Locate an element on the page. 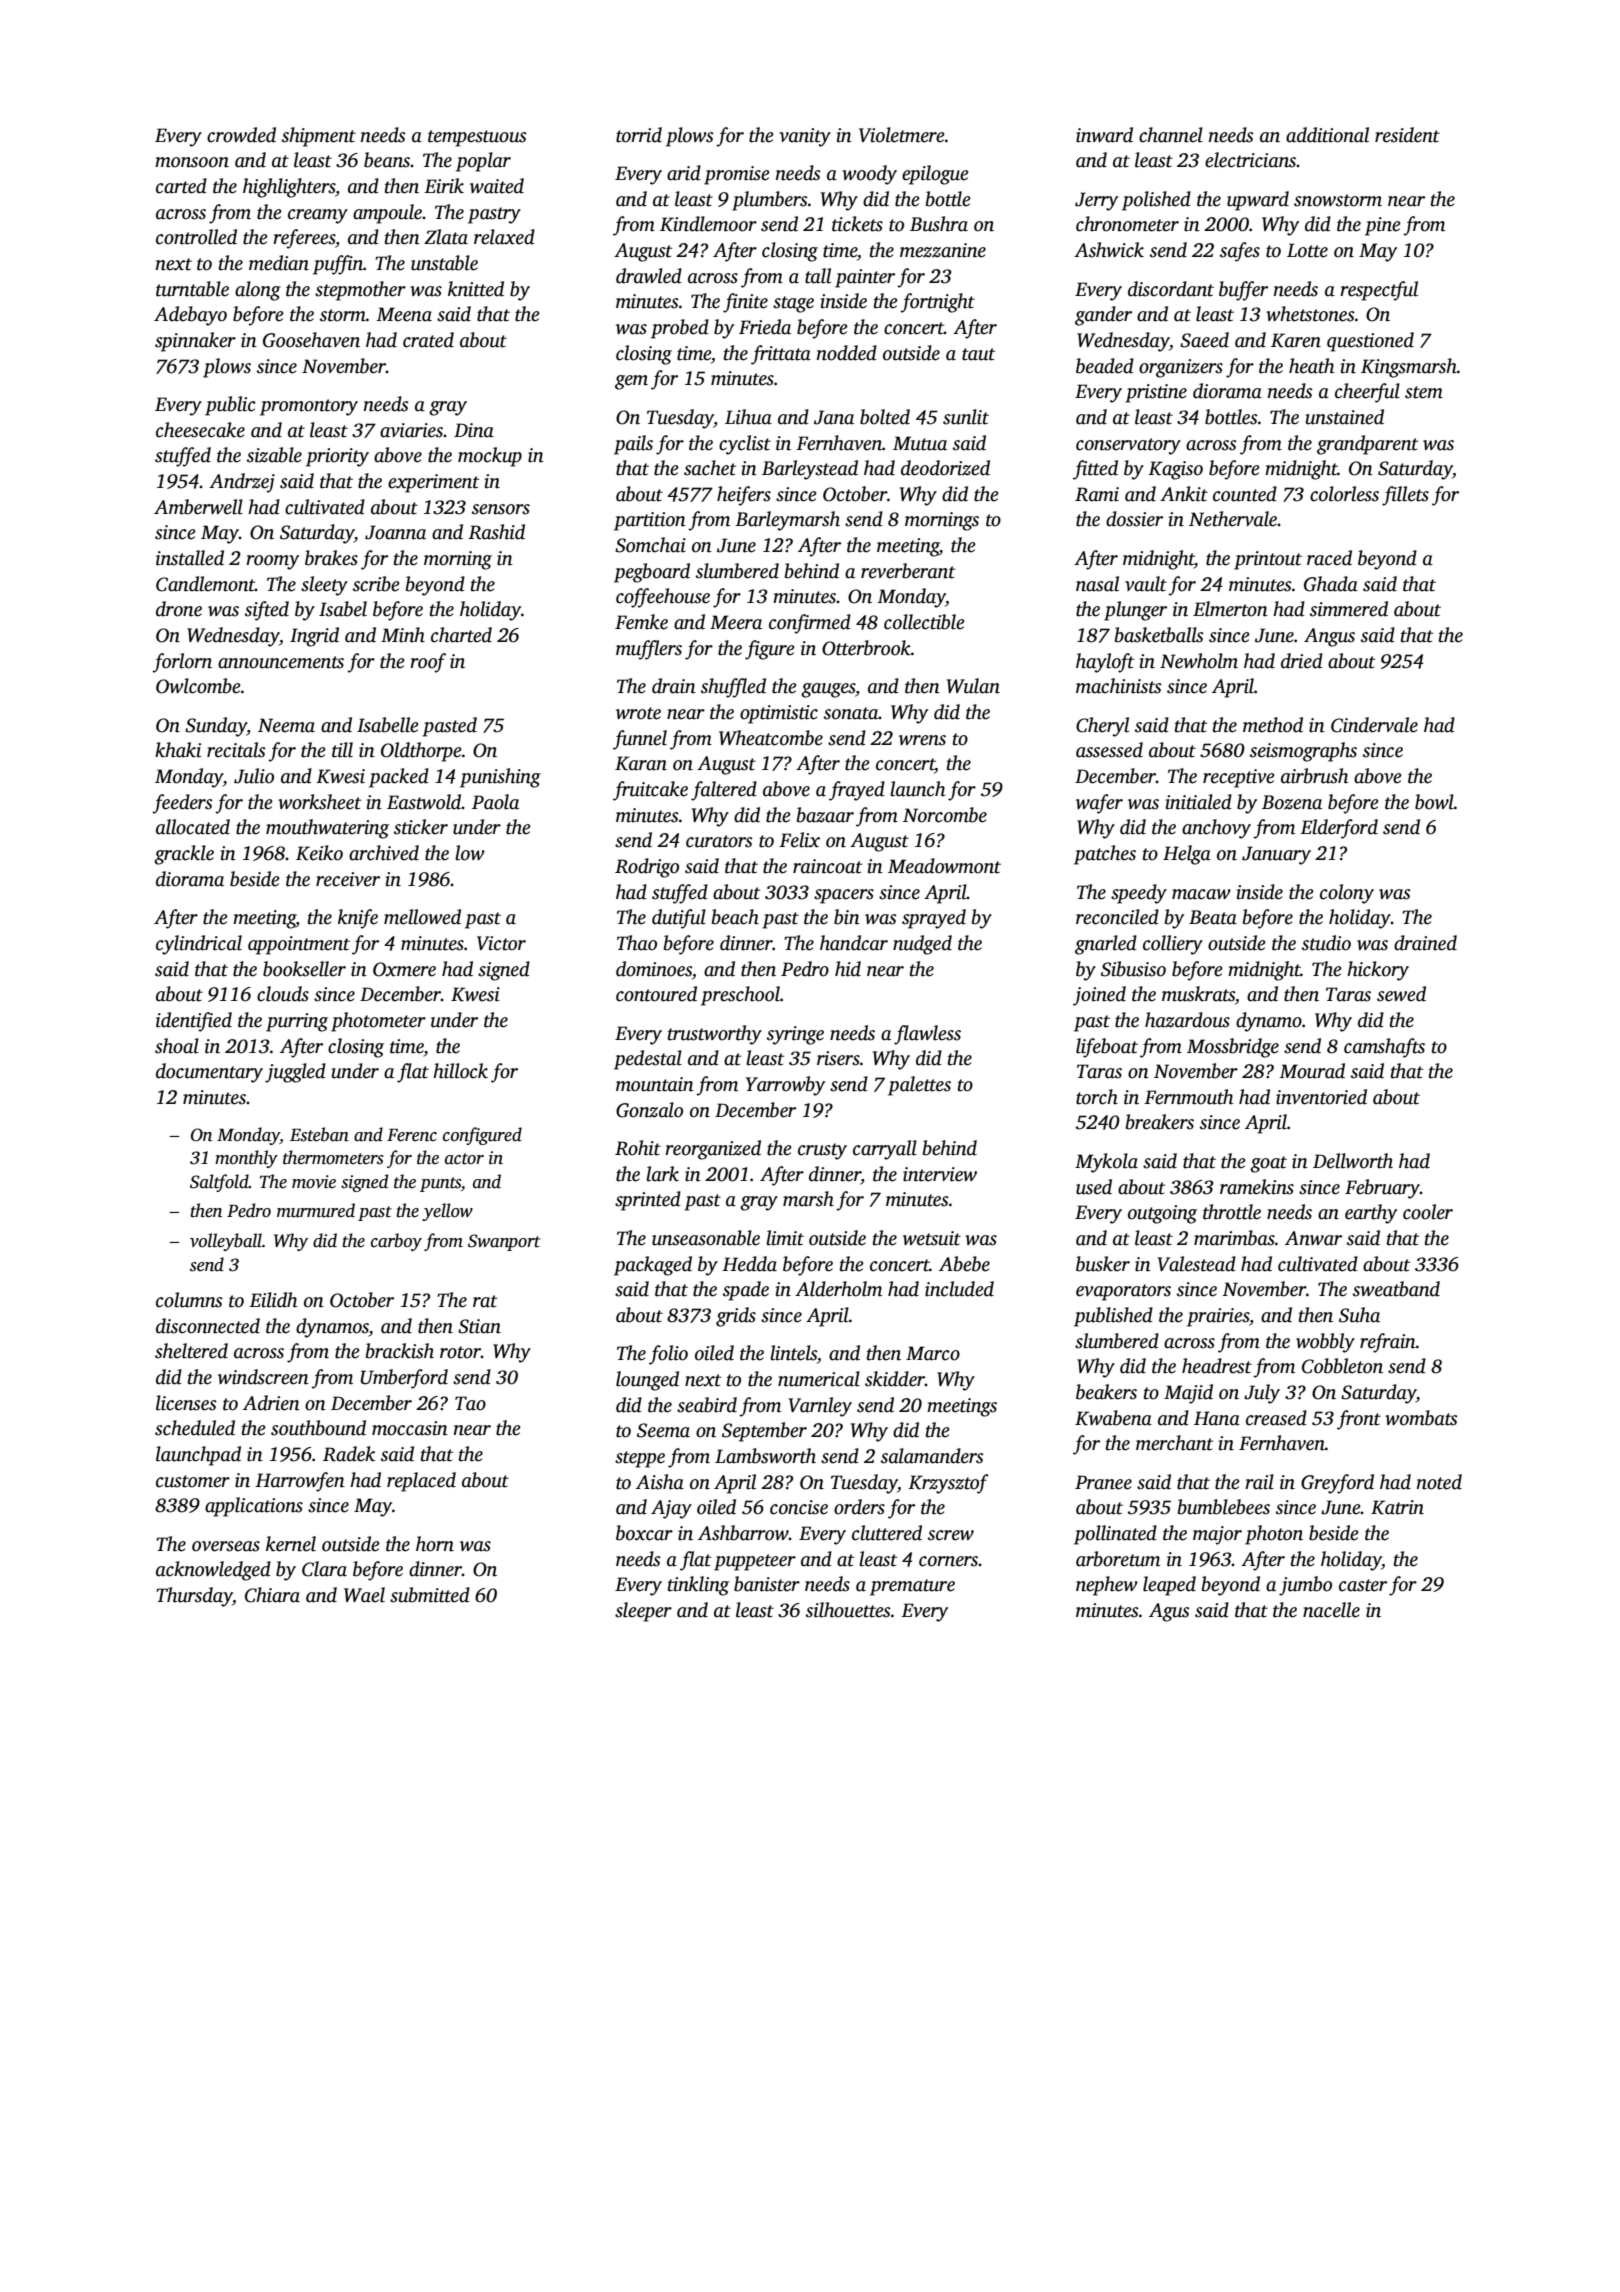  drone is located at coordinates (179, 609).
